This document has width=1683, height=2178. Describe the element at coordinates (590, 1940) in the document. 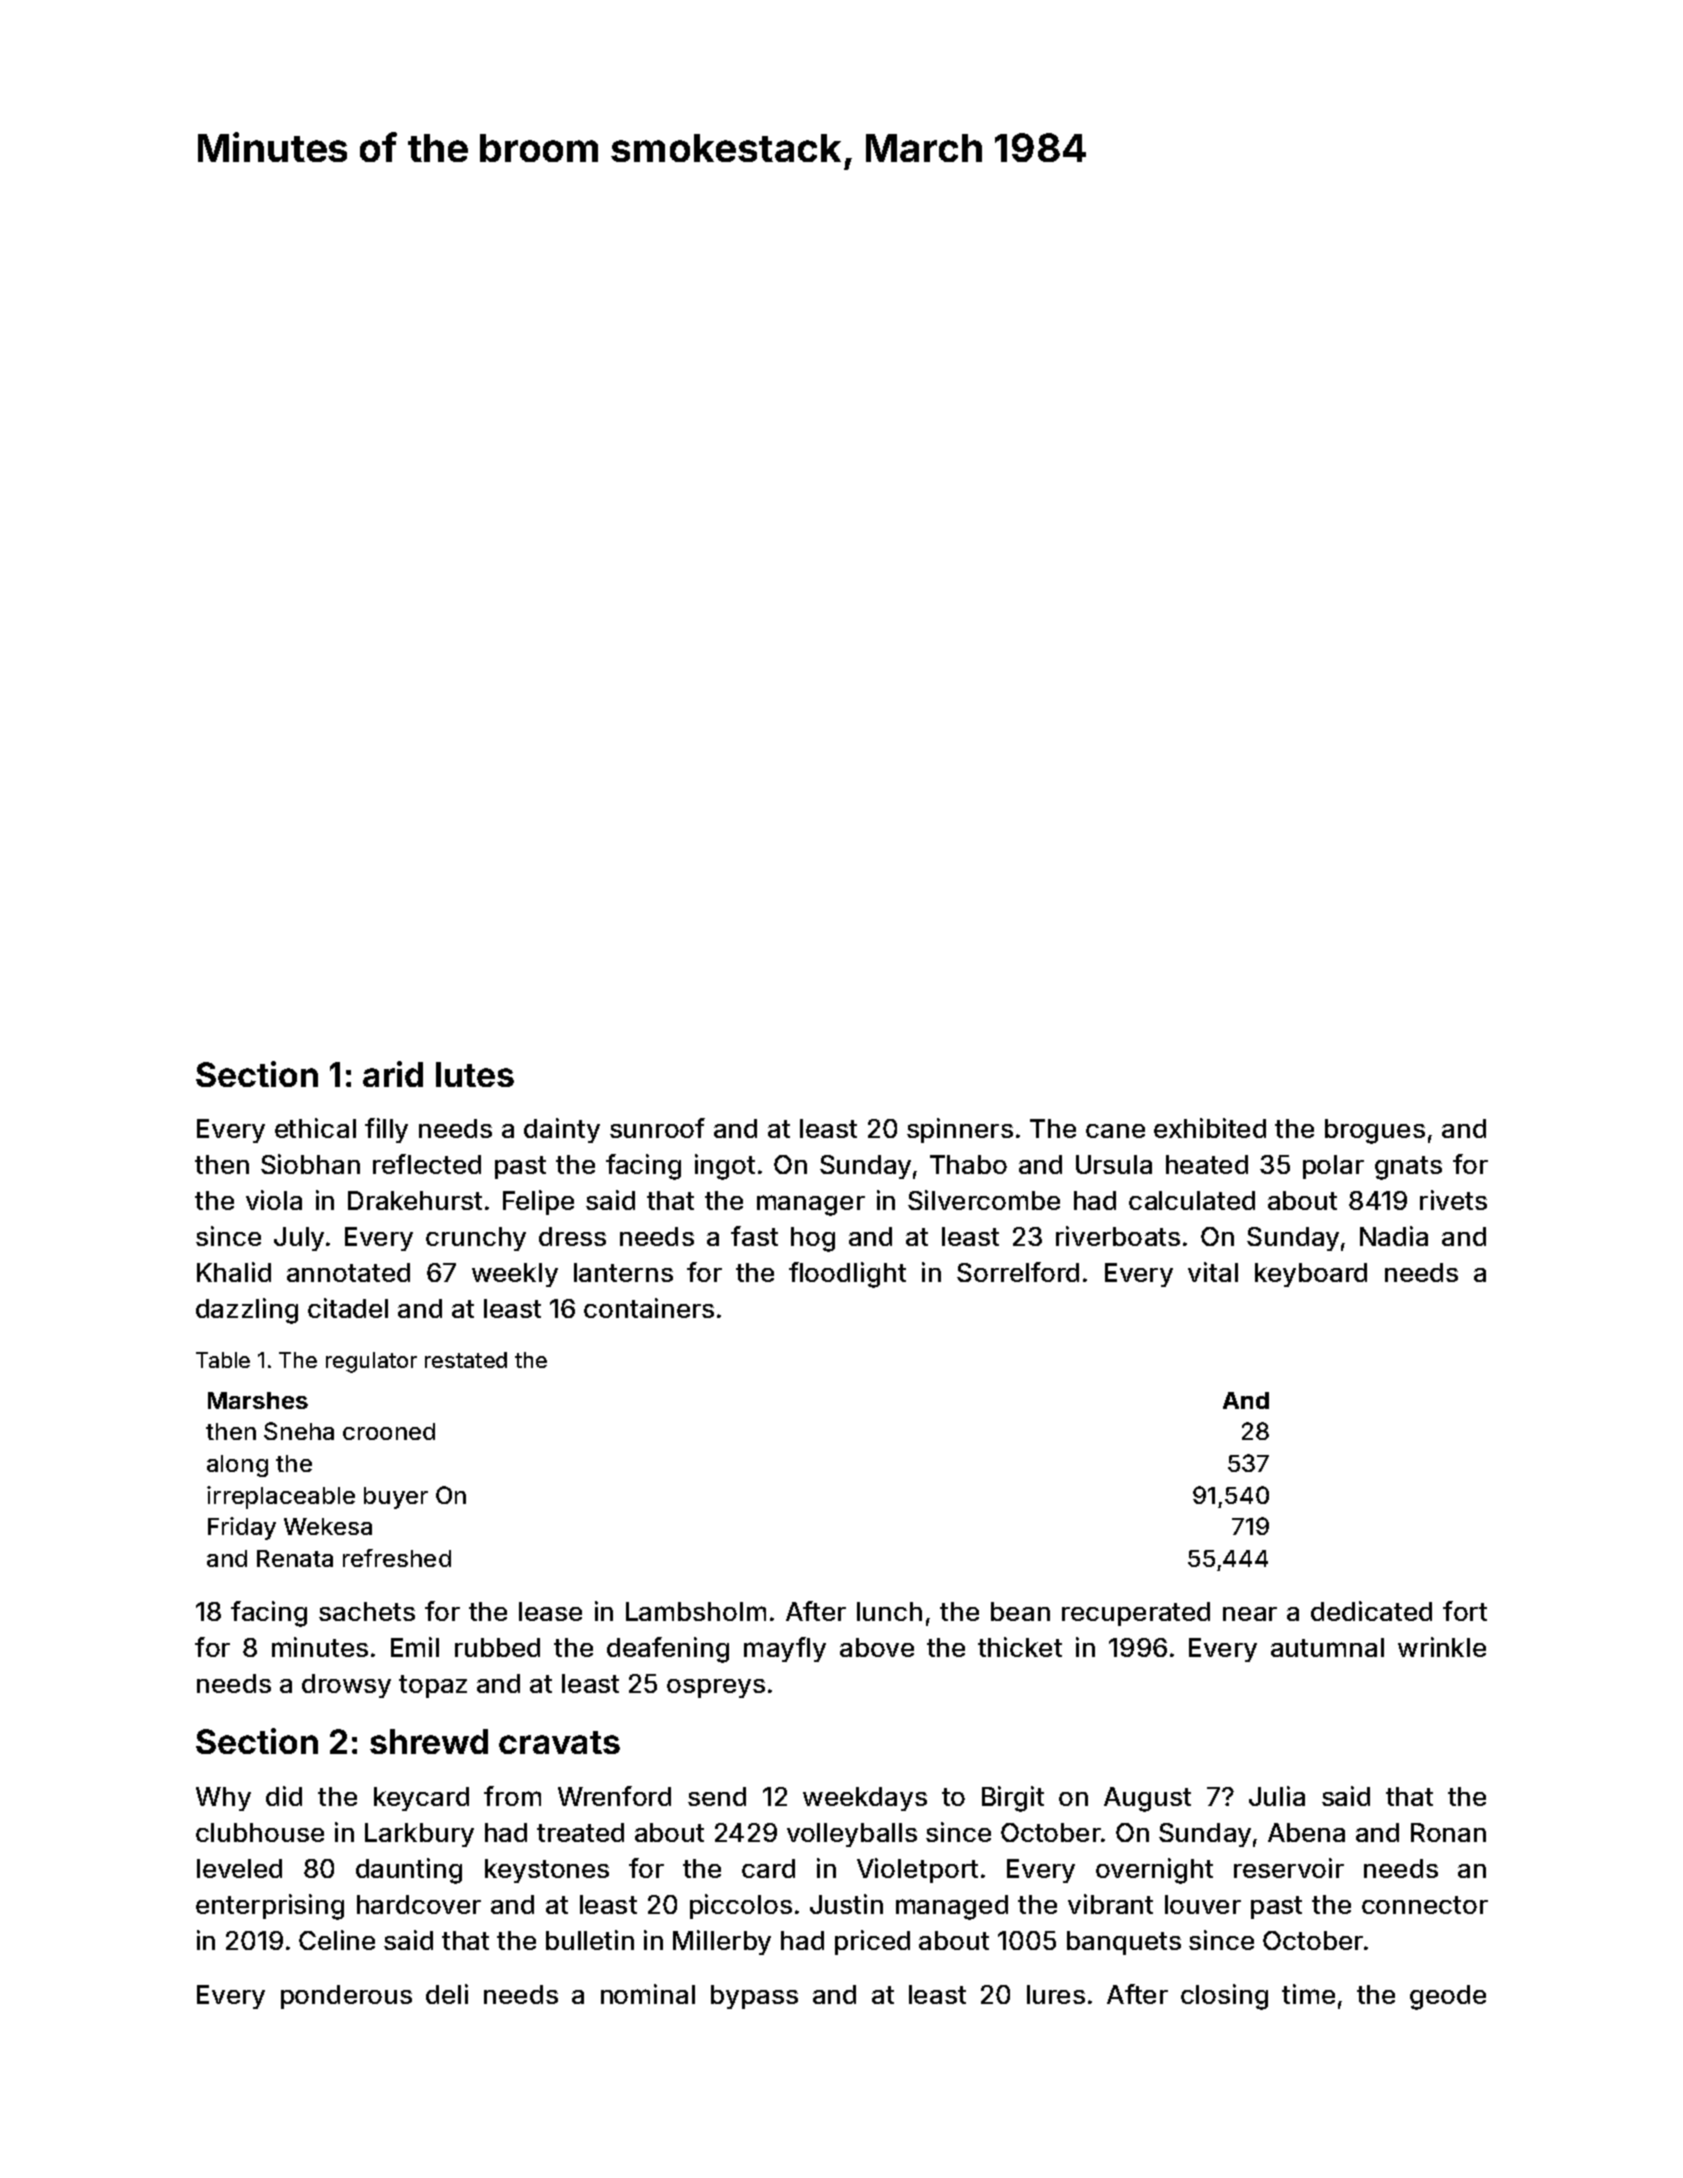

I see `bulletin` at that location.
